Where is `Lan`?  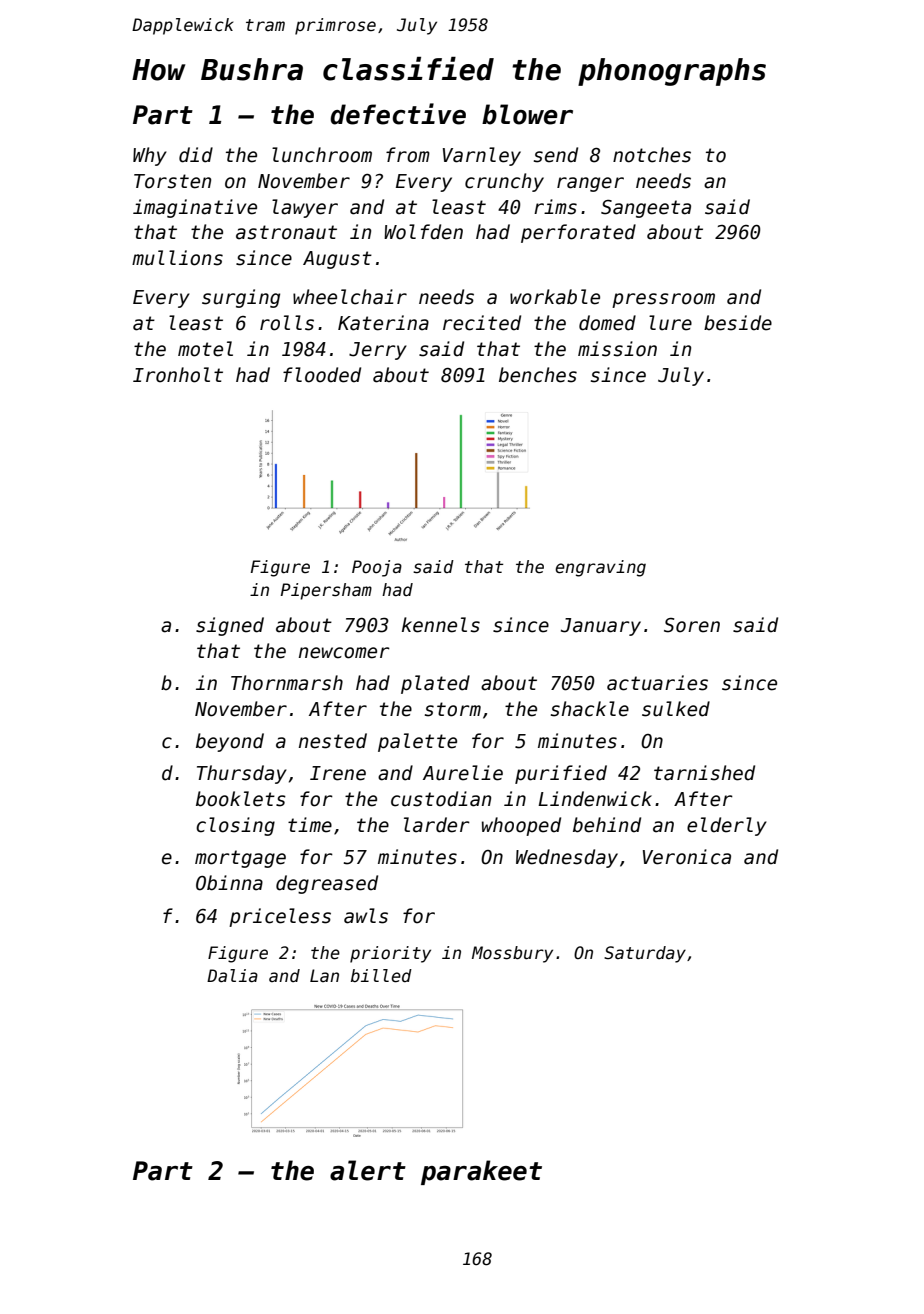
Lan is located at coordinates (324, 975).
